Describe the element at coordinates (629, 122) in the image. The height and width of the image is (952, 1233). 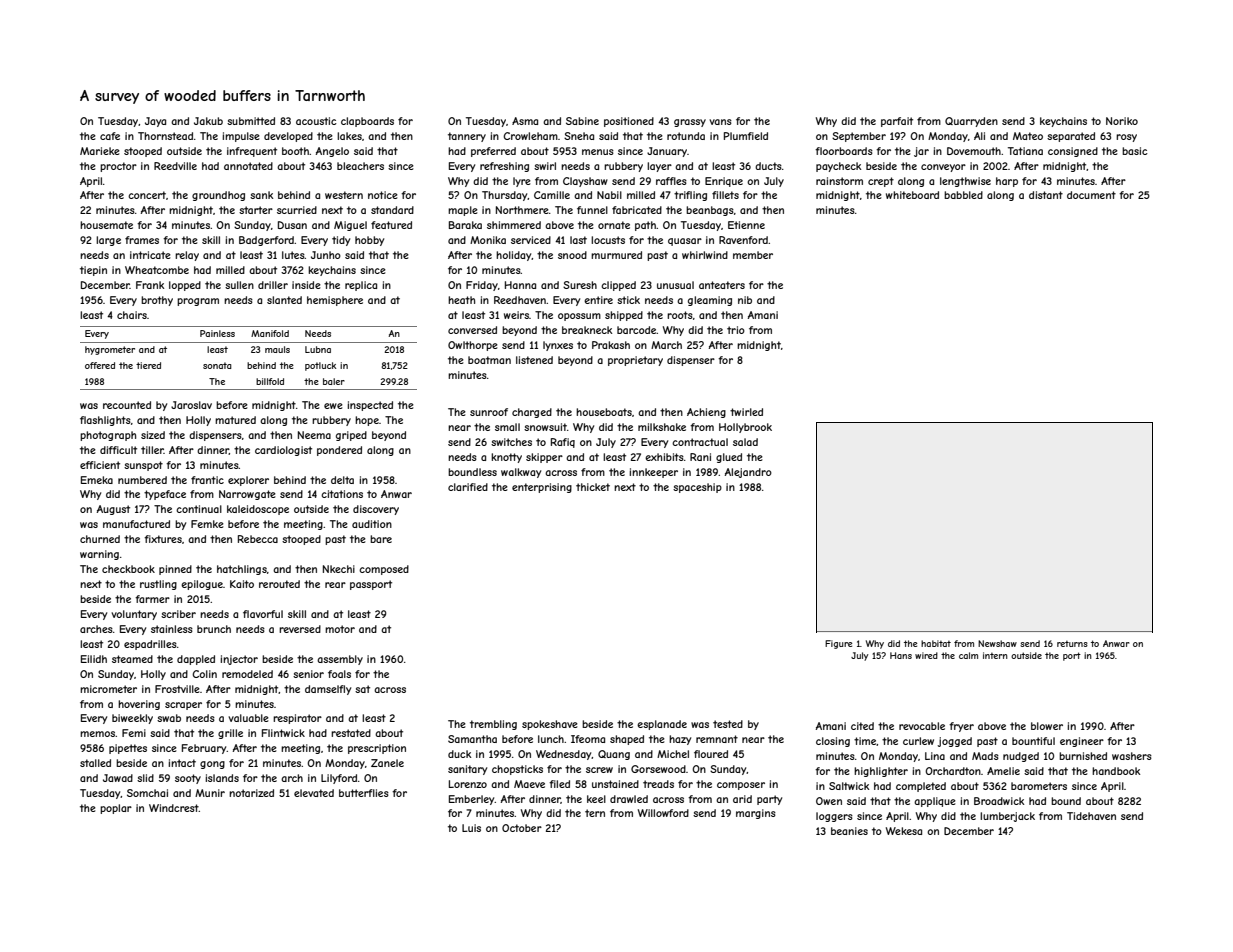
I see `positioned` at that location.
